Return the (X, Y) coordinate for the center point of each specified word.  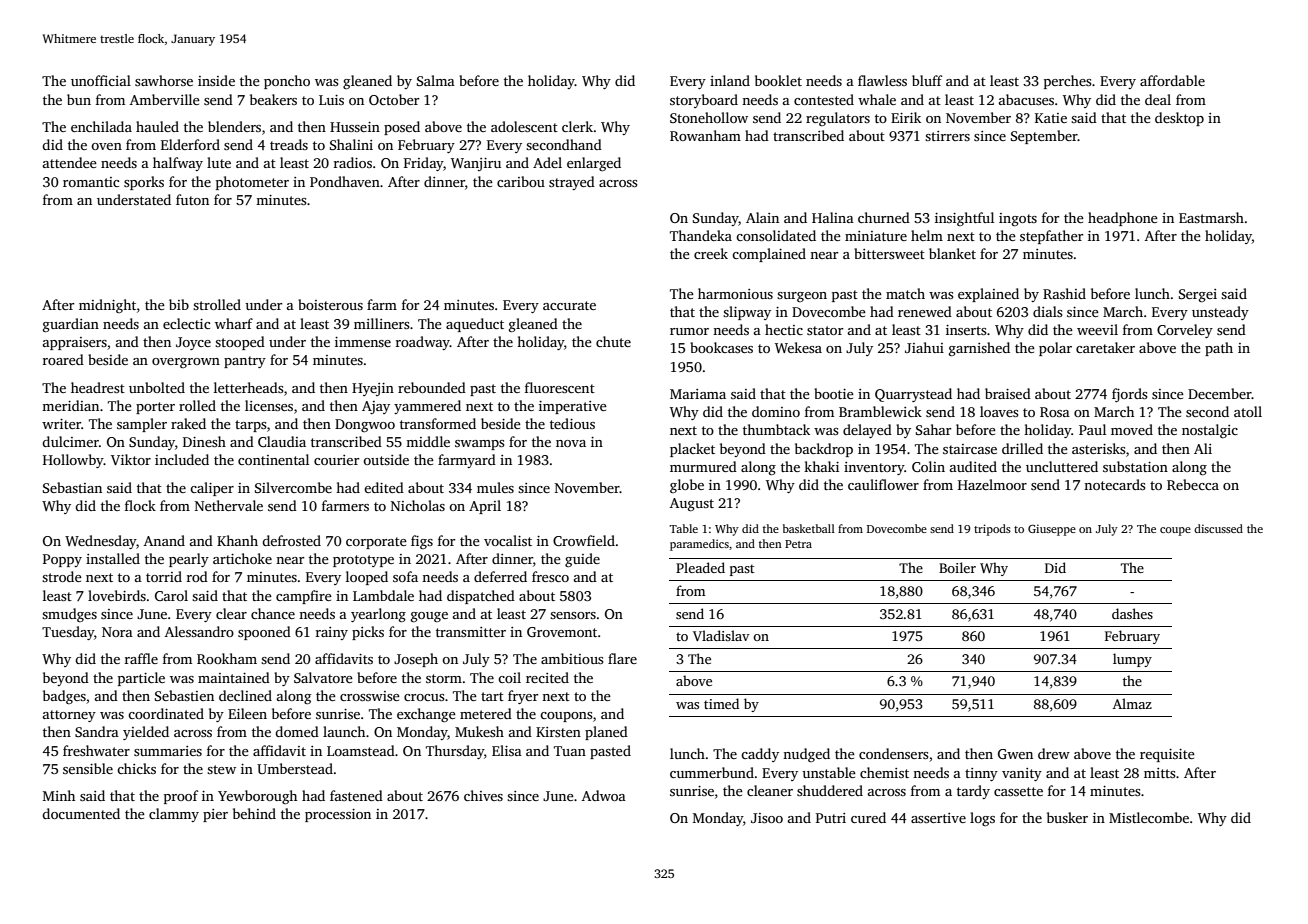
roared (63, 359)
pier (215, 815)
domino (776, 411)
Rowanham (705, 135)
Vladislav (721, 635)
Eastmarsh (1211, 217)
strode (62, 576)
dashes (1132, 613)
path (1219, 349)
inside (216, 80)
